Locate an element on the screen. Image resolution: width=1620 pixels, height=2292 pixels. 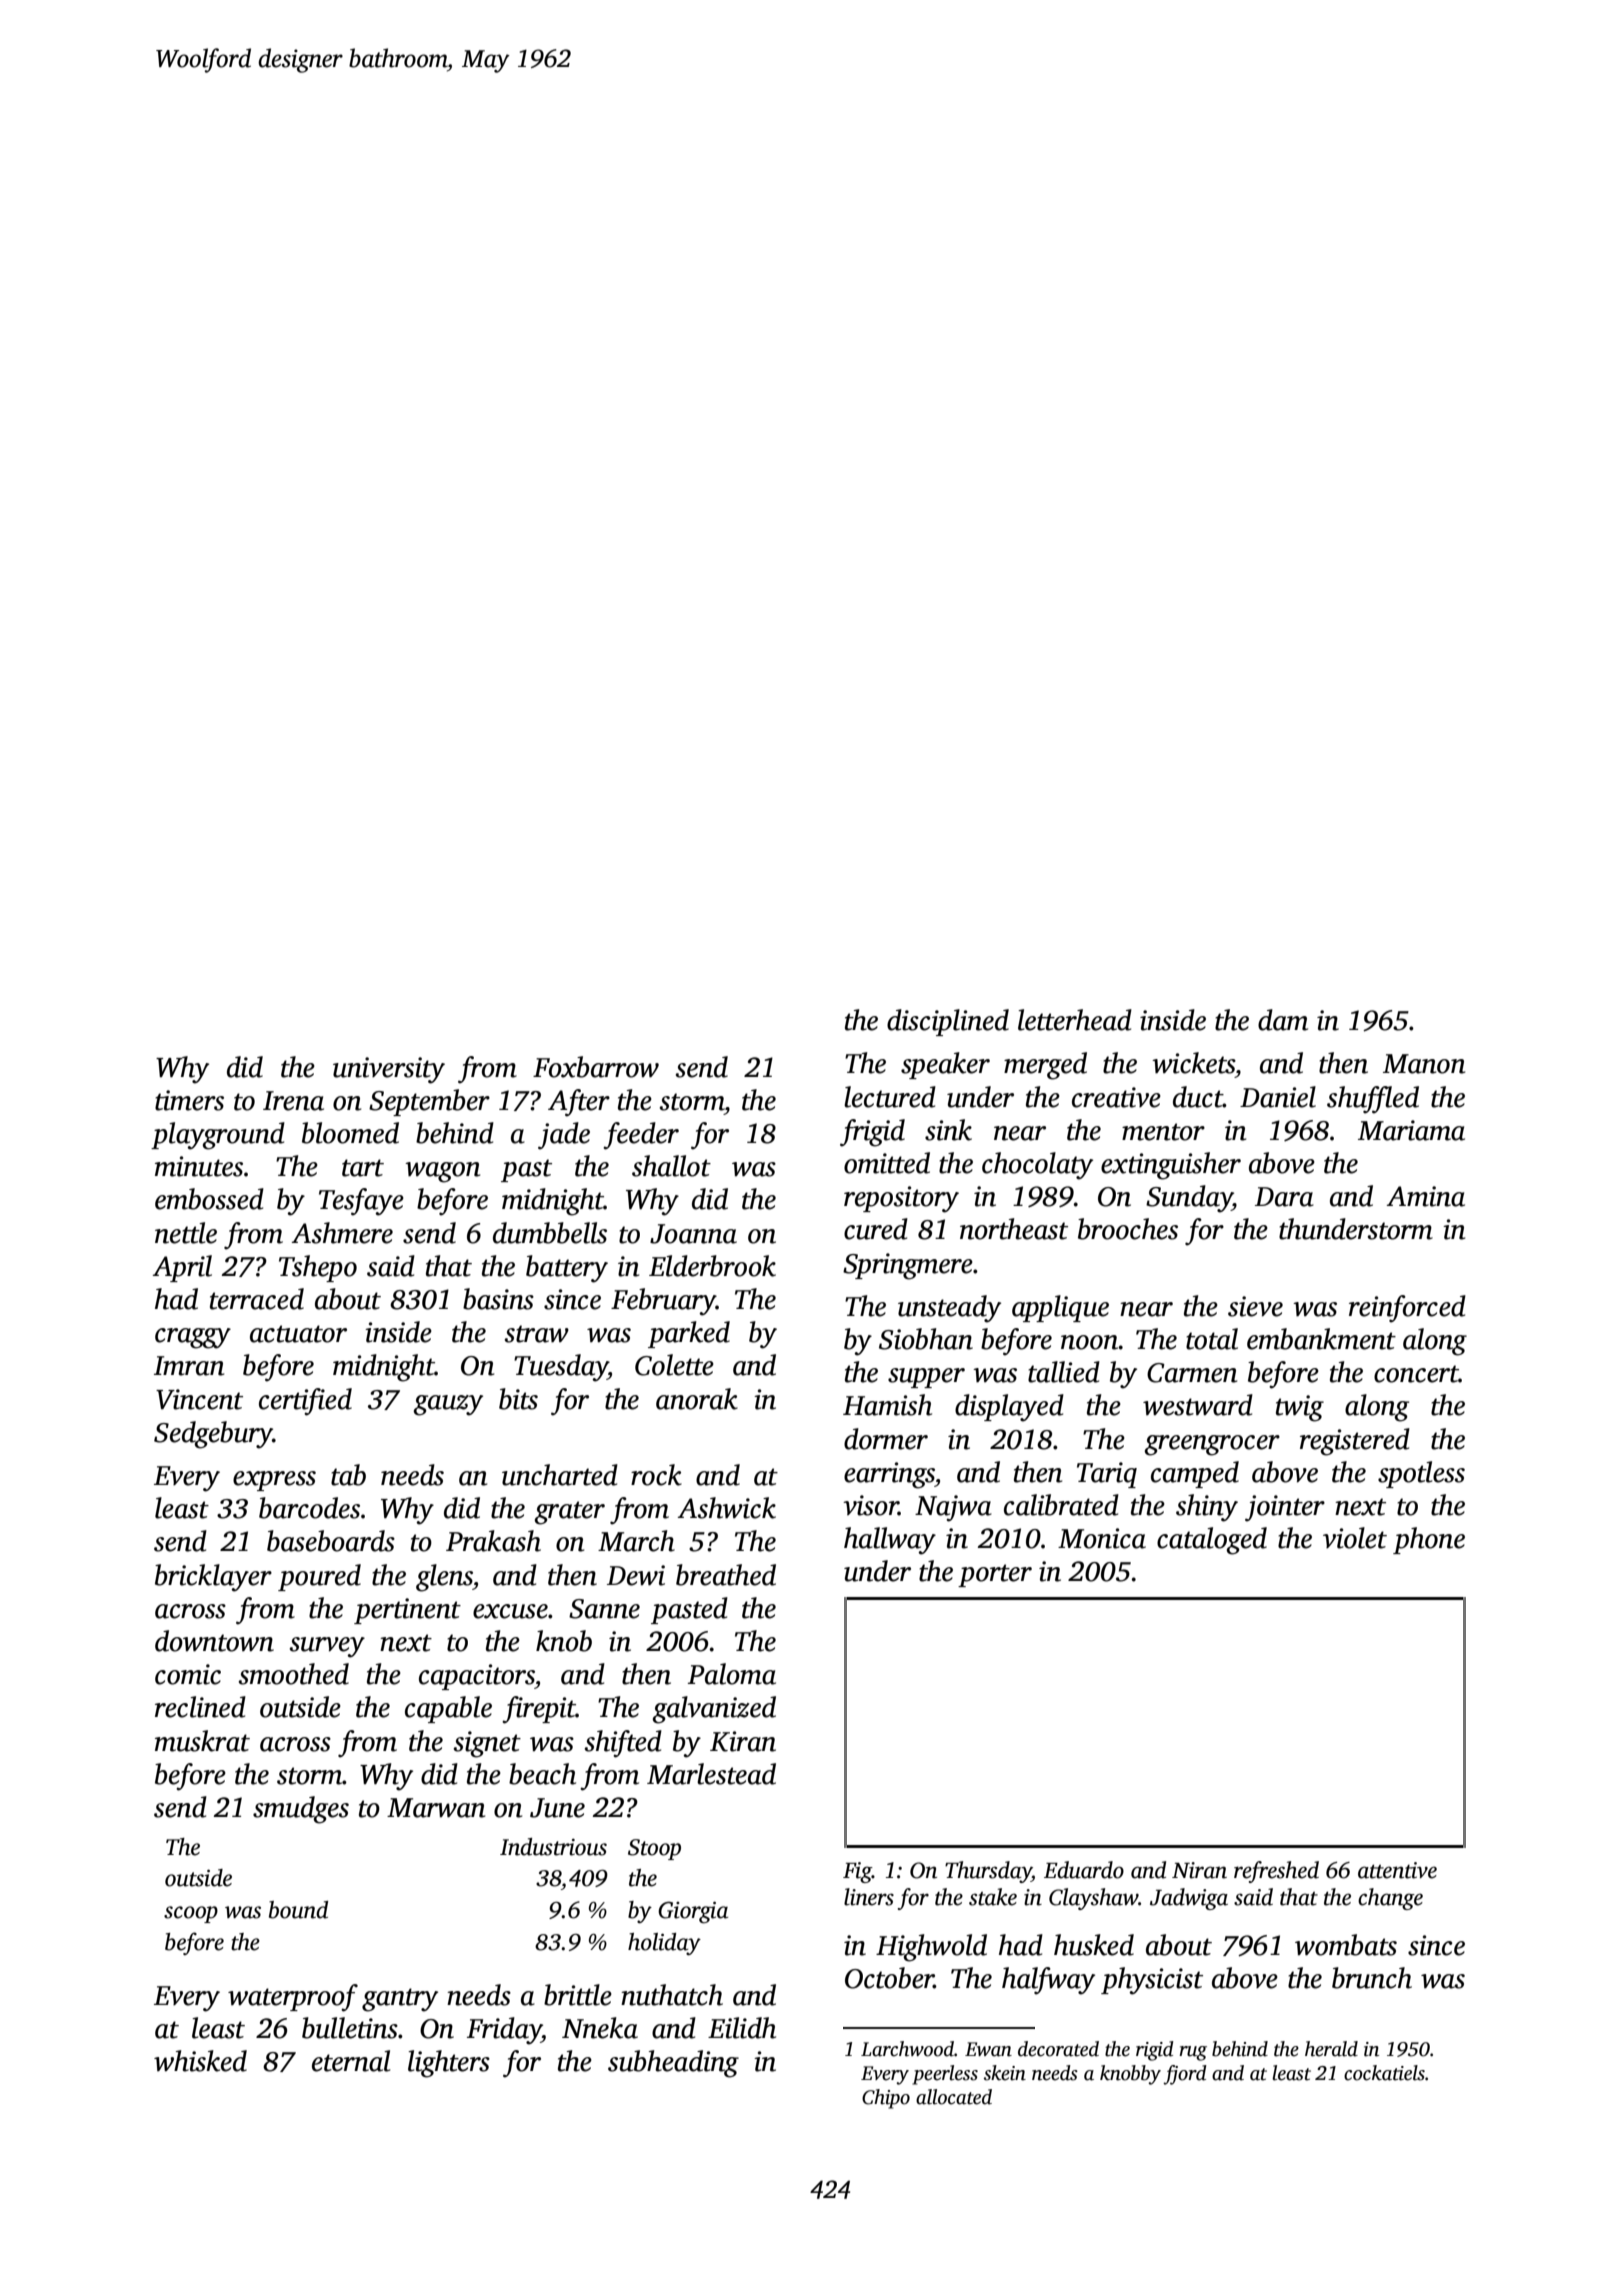
Thursday is located at coordinates (988, 1872).
